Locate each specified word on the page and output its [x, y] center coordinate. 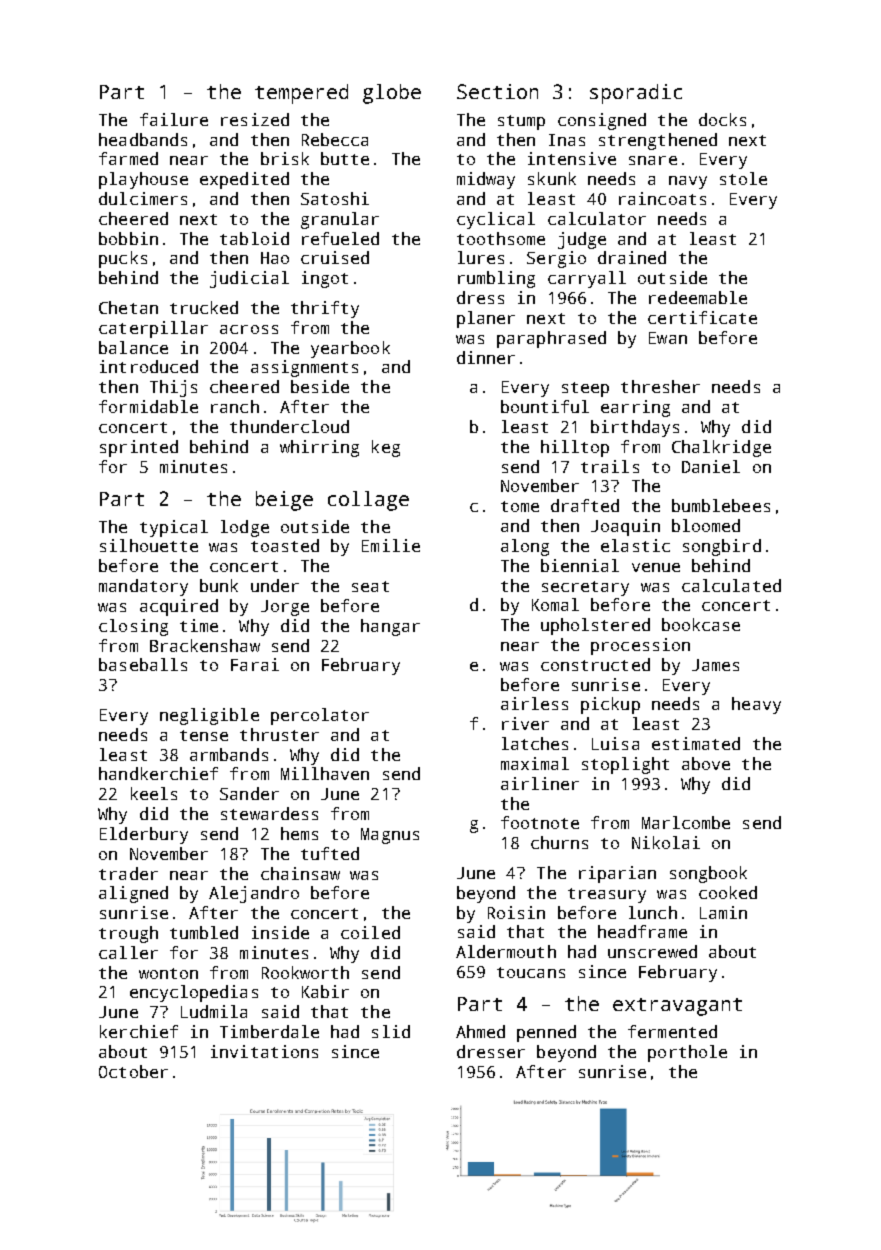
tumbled [204, 932]
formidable [148, 406]
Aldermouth [506, 951]
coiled [370, 932]
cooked [728, 892]
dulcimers [143, 198]
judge [582, 240]
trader [128, 873]
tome [520, 506]
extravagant [677, 1007]
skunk [552, 178]
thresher [660, 386]
